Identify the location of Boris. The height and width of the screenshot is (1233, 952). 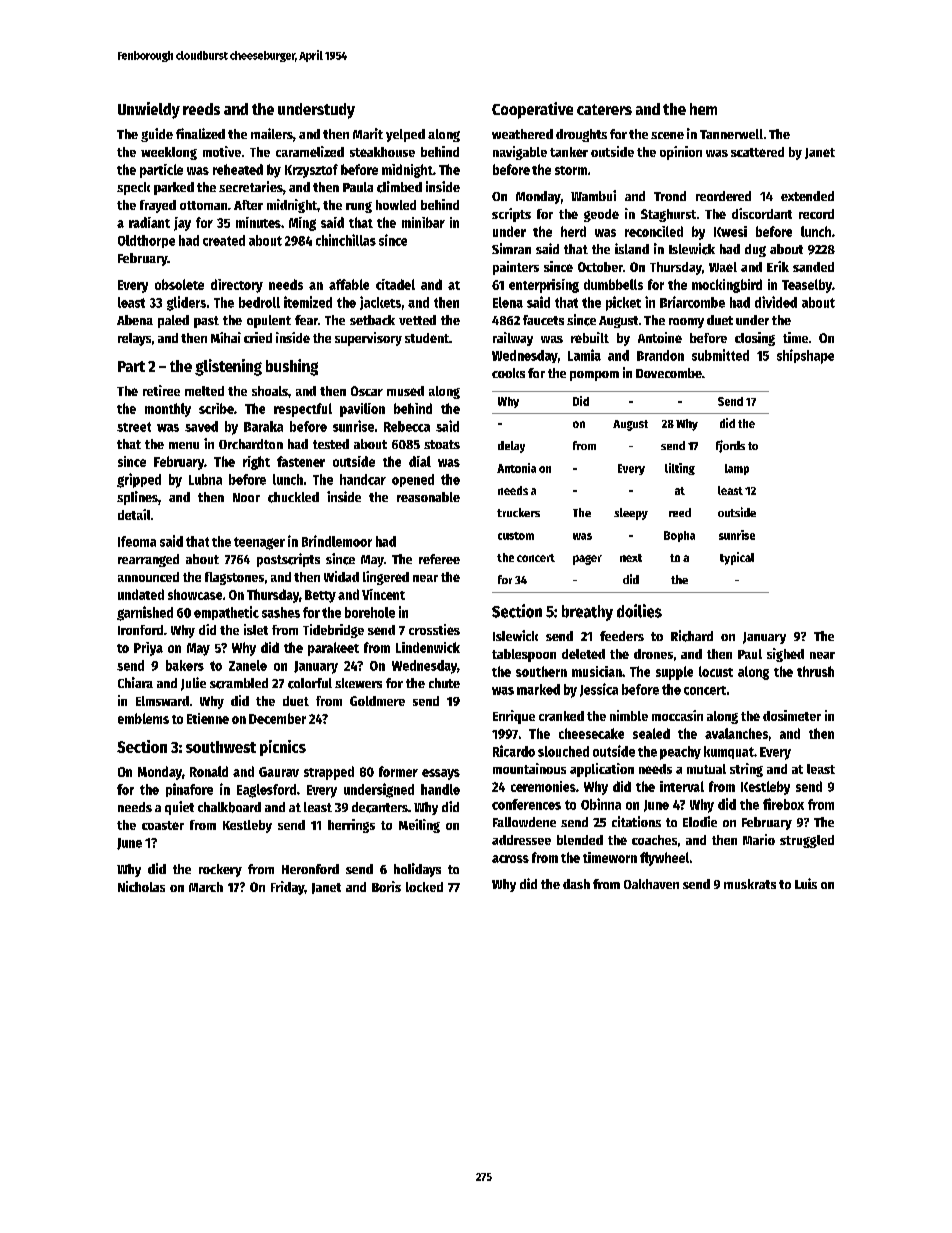
(386, 886).
